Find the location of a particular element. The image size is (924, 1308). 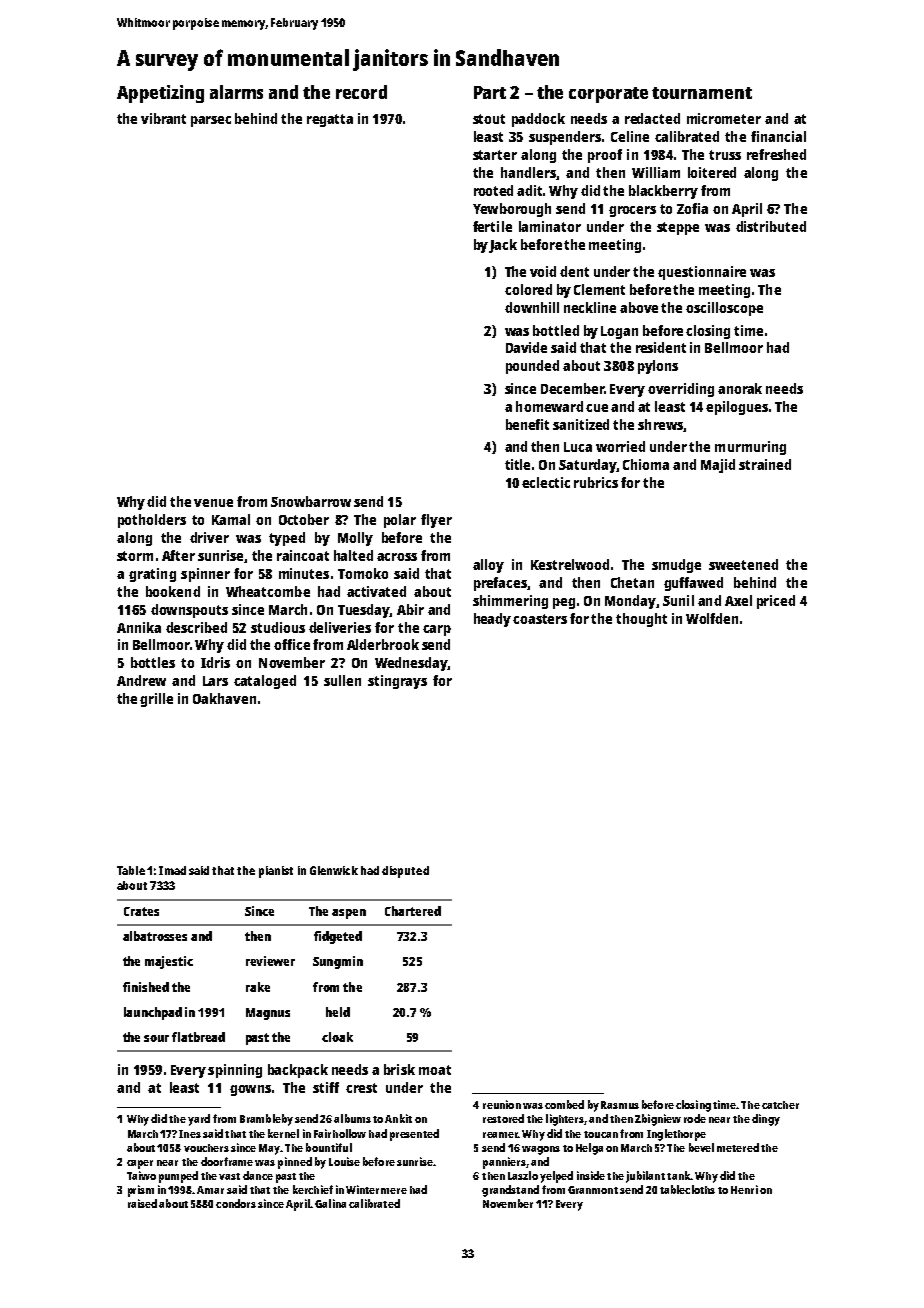

vibrant is located at coordinates (163, 118).
